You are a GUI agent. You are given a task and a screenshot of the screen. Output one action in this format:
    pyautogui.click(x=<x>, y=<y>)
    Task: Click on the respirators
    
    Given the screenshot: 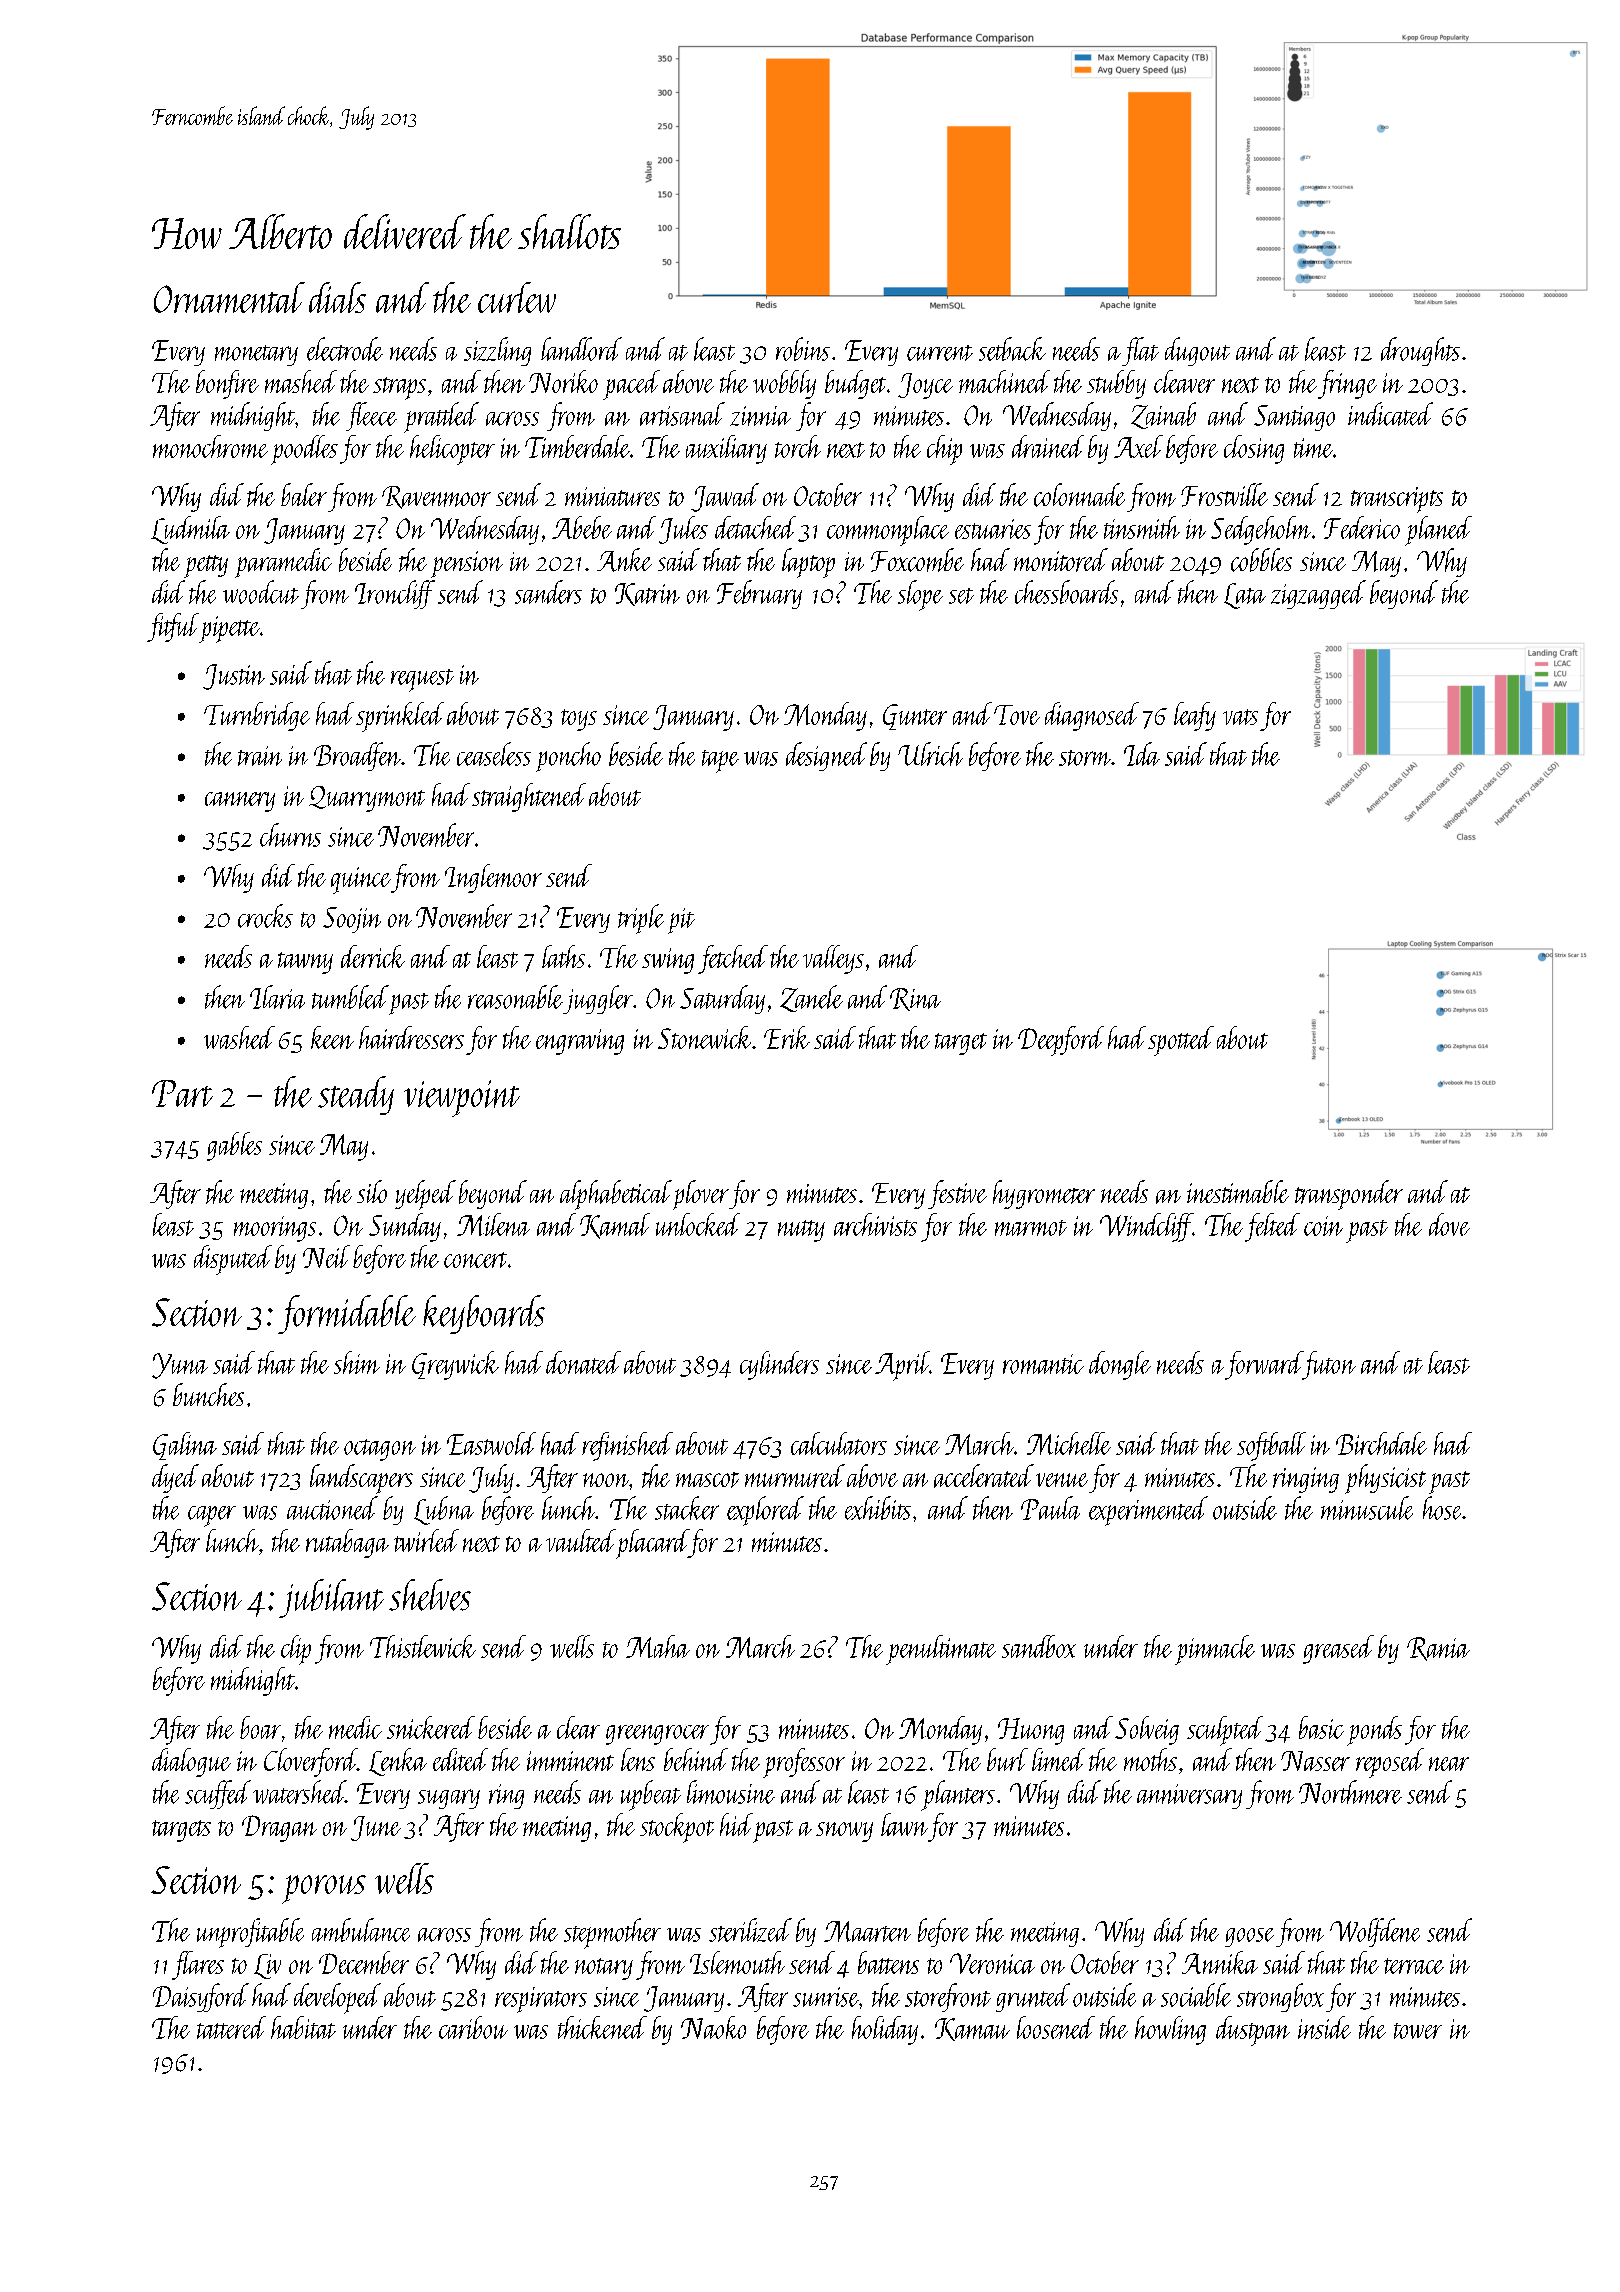 What is the action you would take?
    pyautogui.click(x=541, y=2000)
